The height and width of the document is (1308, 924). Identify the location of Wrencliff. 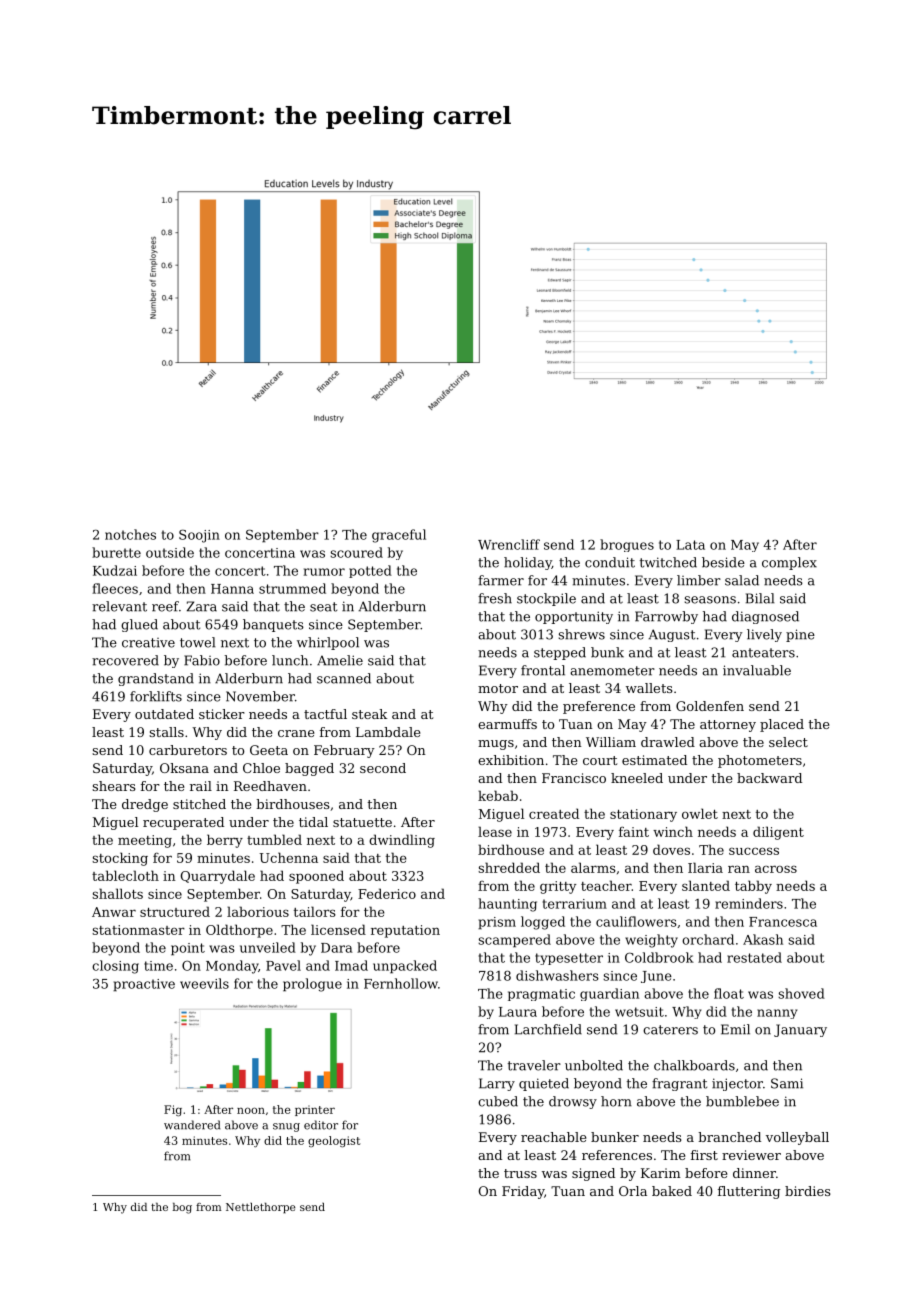
(509, 544).
